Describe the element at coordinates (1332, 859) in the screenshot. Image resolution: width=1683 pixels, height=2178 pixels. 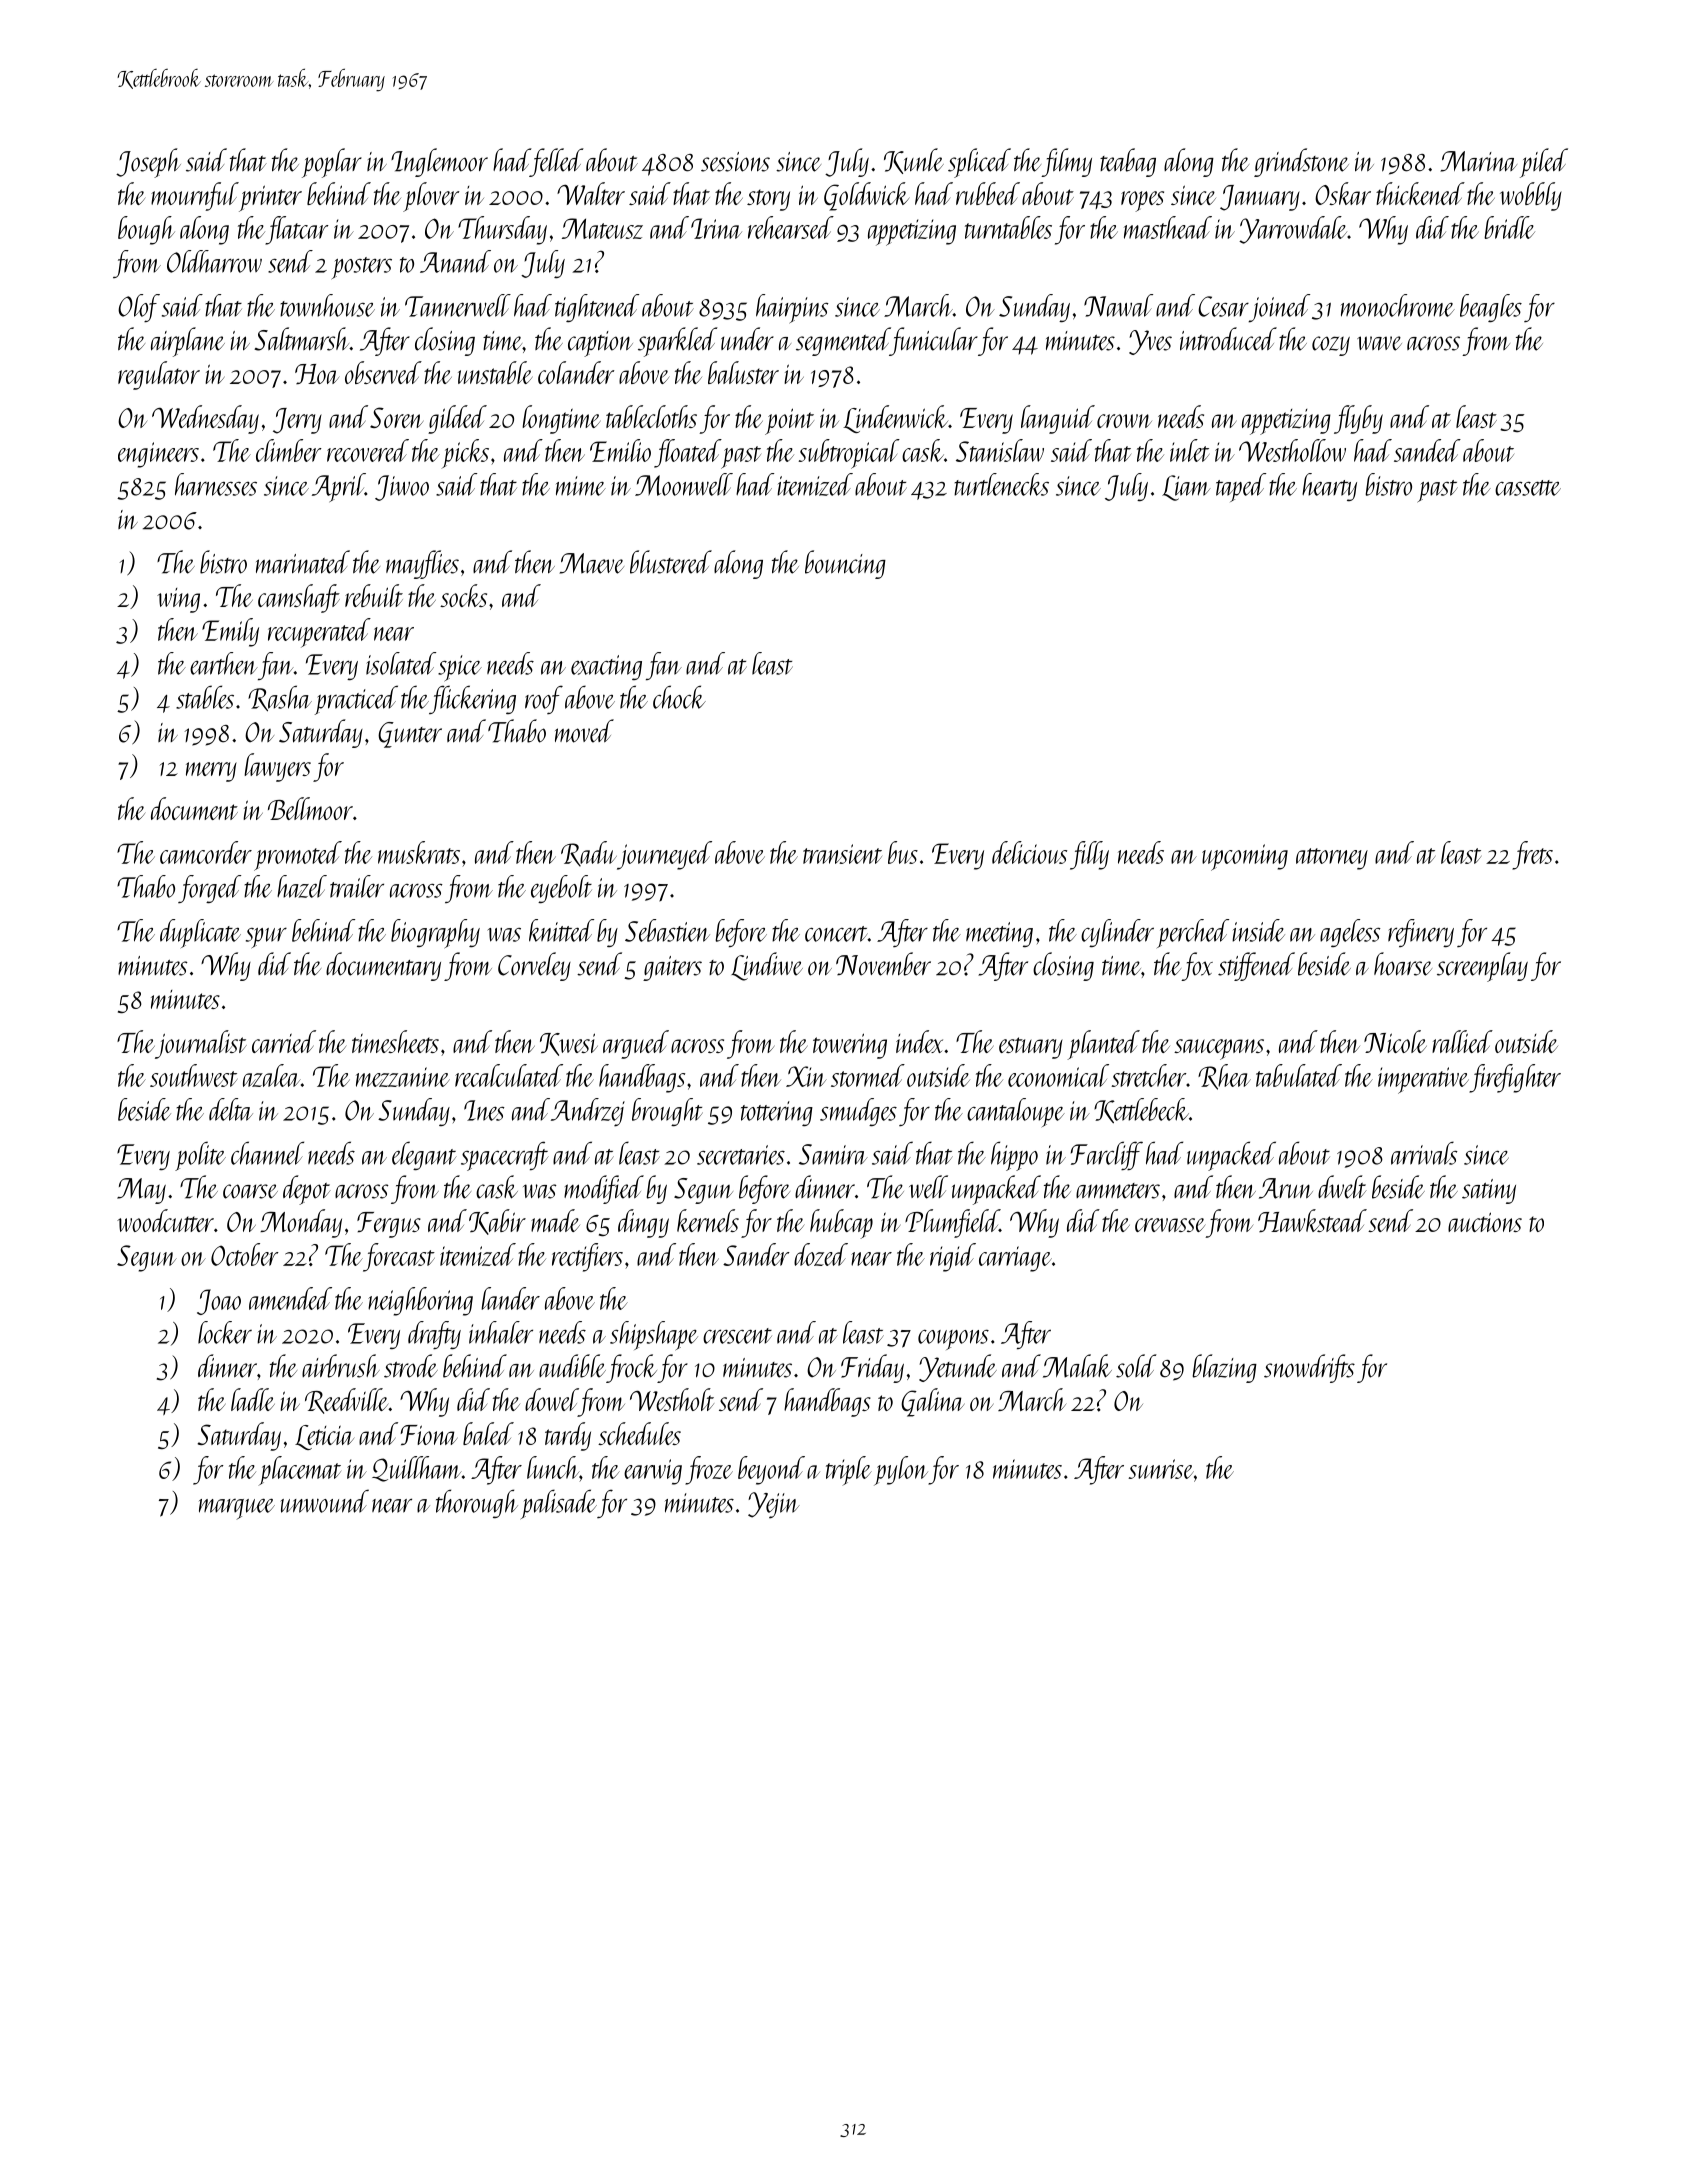
I see `attorney` at that location.
